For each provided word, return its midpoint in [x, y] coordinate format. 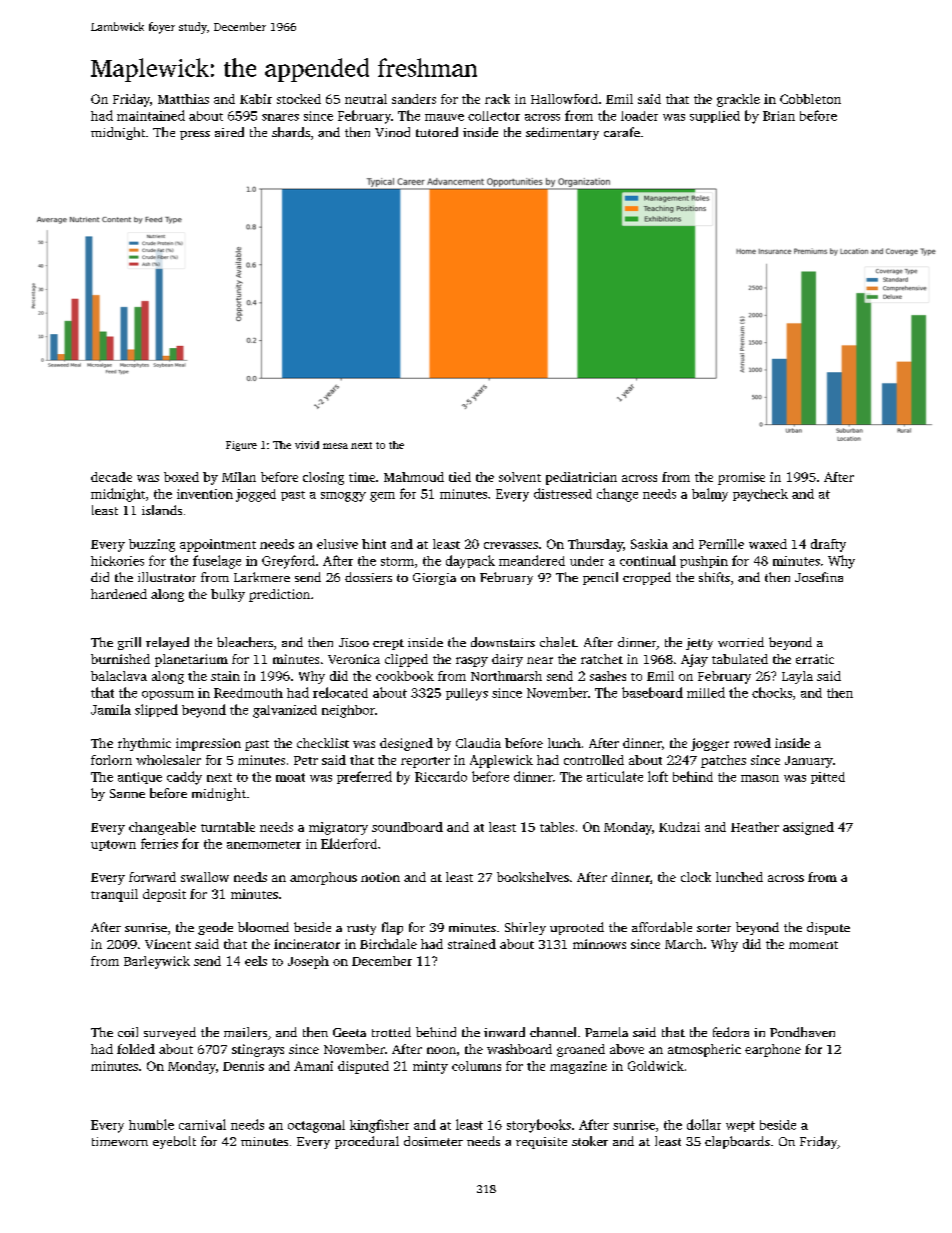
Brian [779, 116]
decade [111, 477]
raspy [472, 662]
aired [229, 132]
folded [136, 1049]
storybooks [539, 1126]
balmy [710, 495]
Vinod [392, 132]
